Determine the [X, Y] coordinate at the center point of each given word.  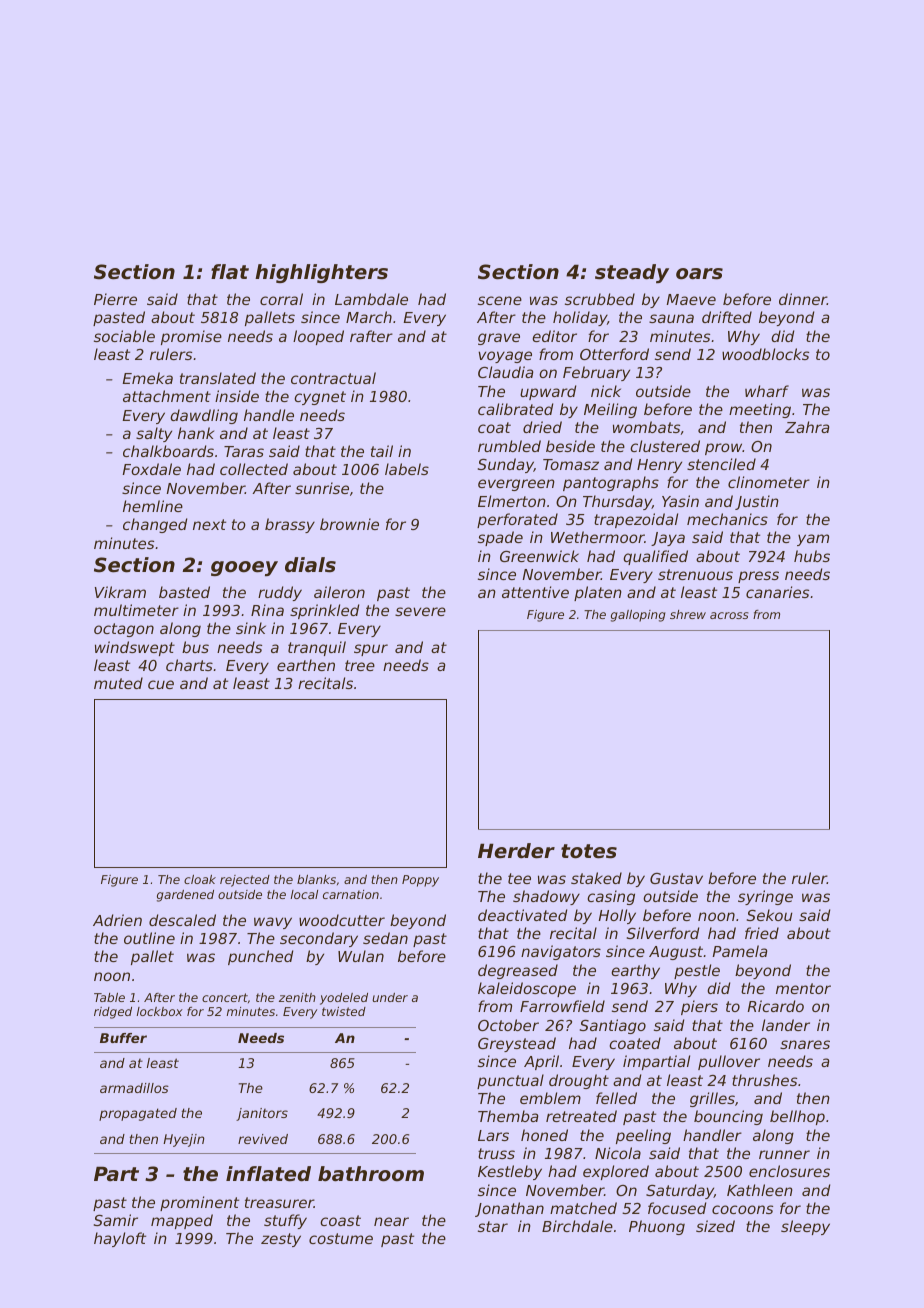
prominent [199, 1203]
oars [699, 274]
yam [813, 540]
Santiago [613, 1026]
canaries [777, 592]
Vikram [120, 592]
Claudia [505, 372]
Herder [516, 851]
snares [805, 1044]
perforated [517, 520]
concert [225, 997]
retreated [581, 1116]
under [390, 997]
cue [161, 684]
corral [281, 299]
